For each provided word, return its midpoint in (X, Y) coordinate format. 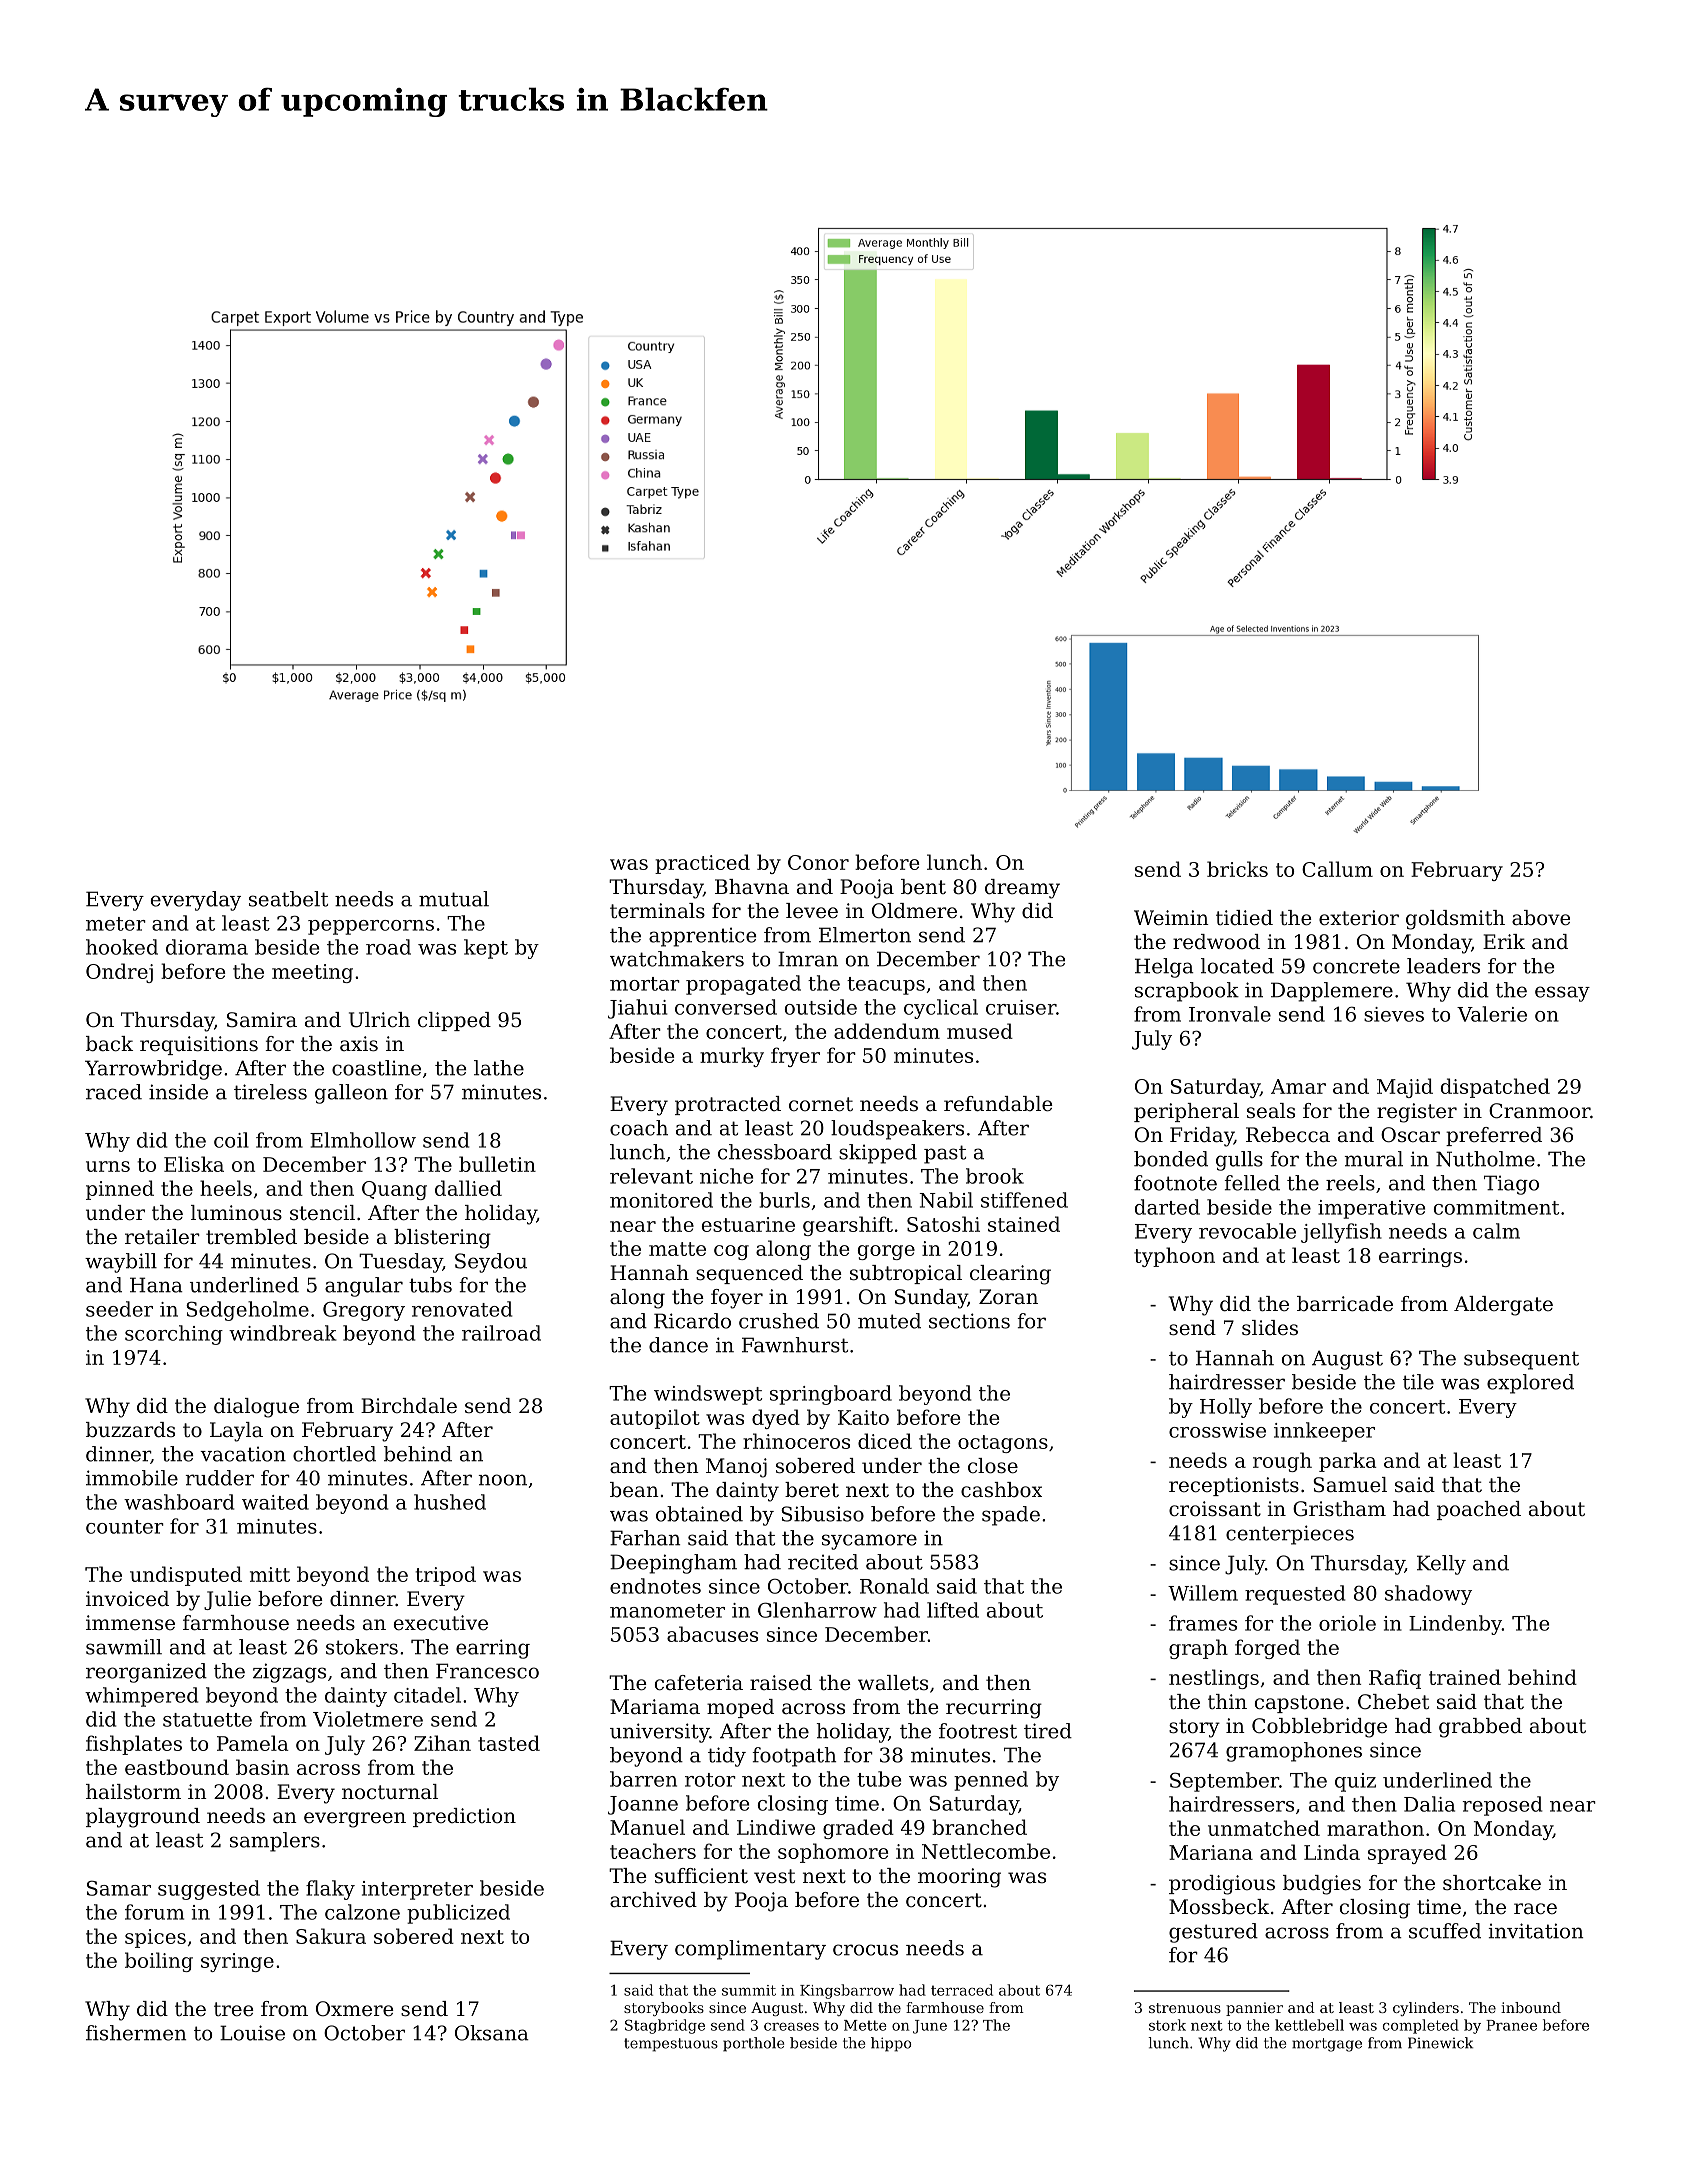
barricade (1345, 1304)
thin (1227, 1701)
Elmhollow (363, 1140)
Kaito (863, 1417)
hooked (122, 947)
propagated (743, 985)
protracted (728, 1105)
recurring (994, 1709)
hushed (450, 1502)
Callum (1337, 869)
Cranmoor (1539, 1111)
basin (262, 1767)
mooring (959, 1878)
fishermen (136, 2033)
